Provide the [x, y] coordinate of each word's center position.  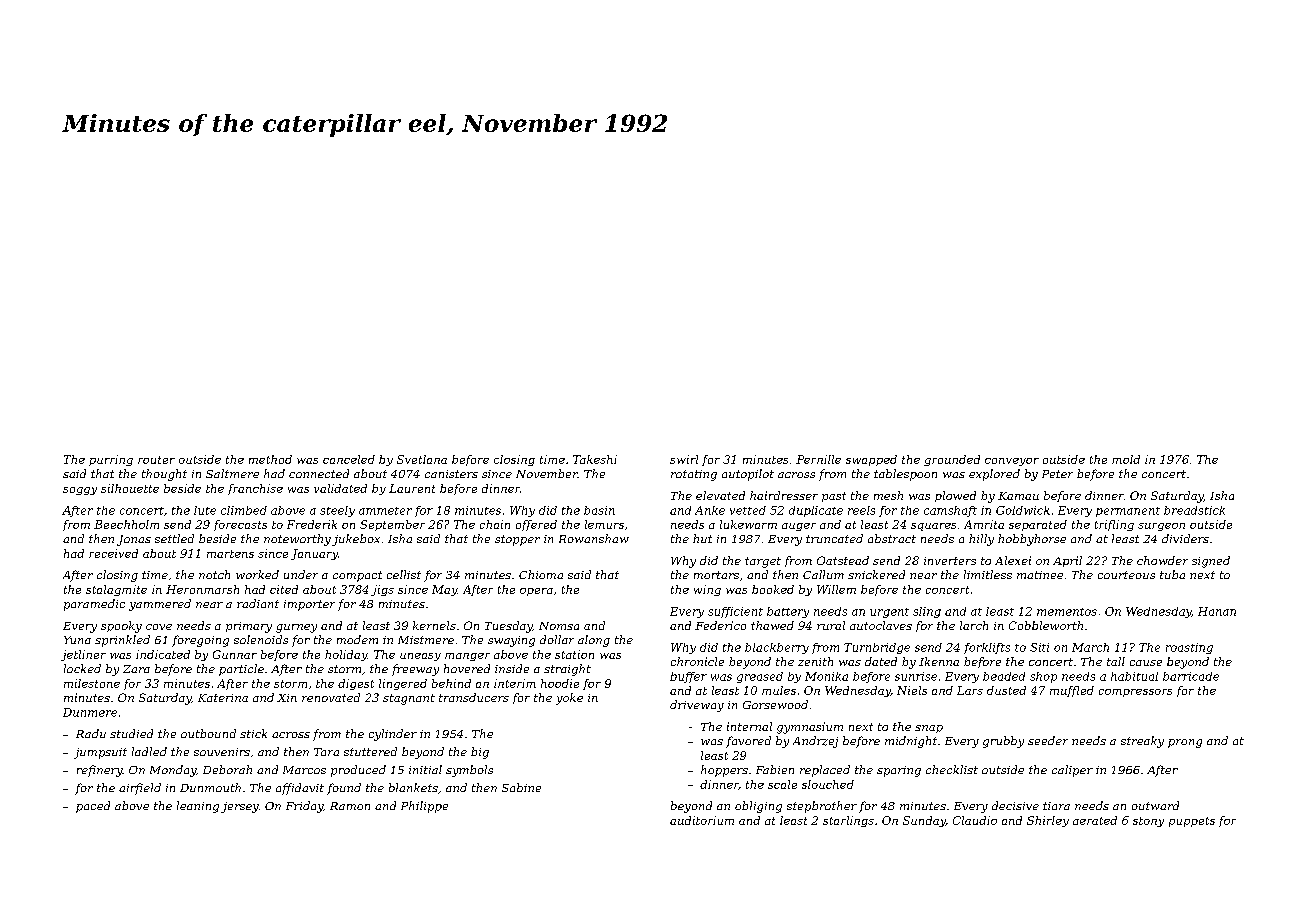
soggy [80, 491]
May [444, 590]
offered [536, 525]
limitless [988, 574]
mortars [716, 575]
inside [512, 668]
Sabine [521, 787]
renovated [331, 697]
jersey [240, 807]
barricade [1191, 676]
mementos [1067, 612]
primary [249, 627]
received [113, 553]
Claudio [975, 820]
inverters [950, 561]
